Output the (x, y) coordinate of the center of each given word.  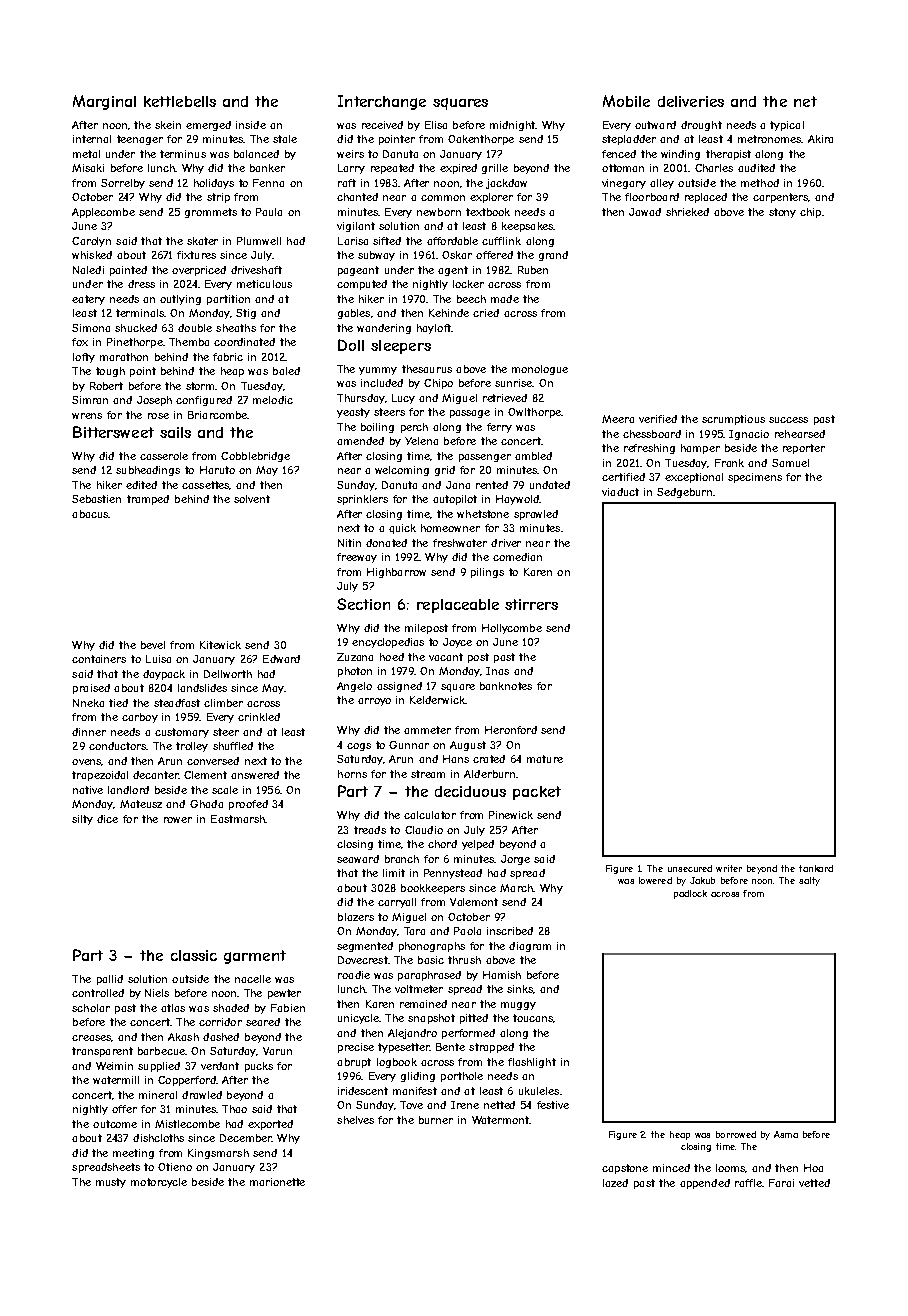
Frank (729, 463)
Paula (269, 212)
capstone (625, 1169)
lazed (615, 1183)
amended (360, 441)
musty (111, 1183)
